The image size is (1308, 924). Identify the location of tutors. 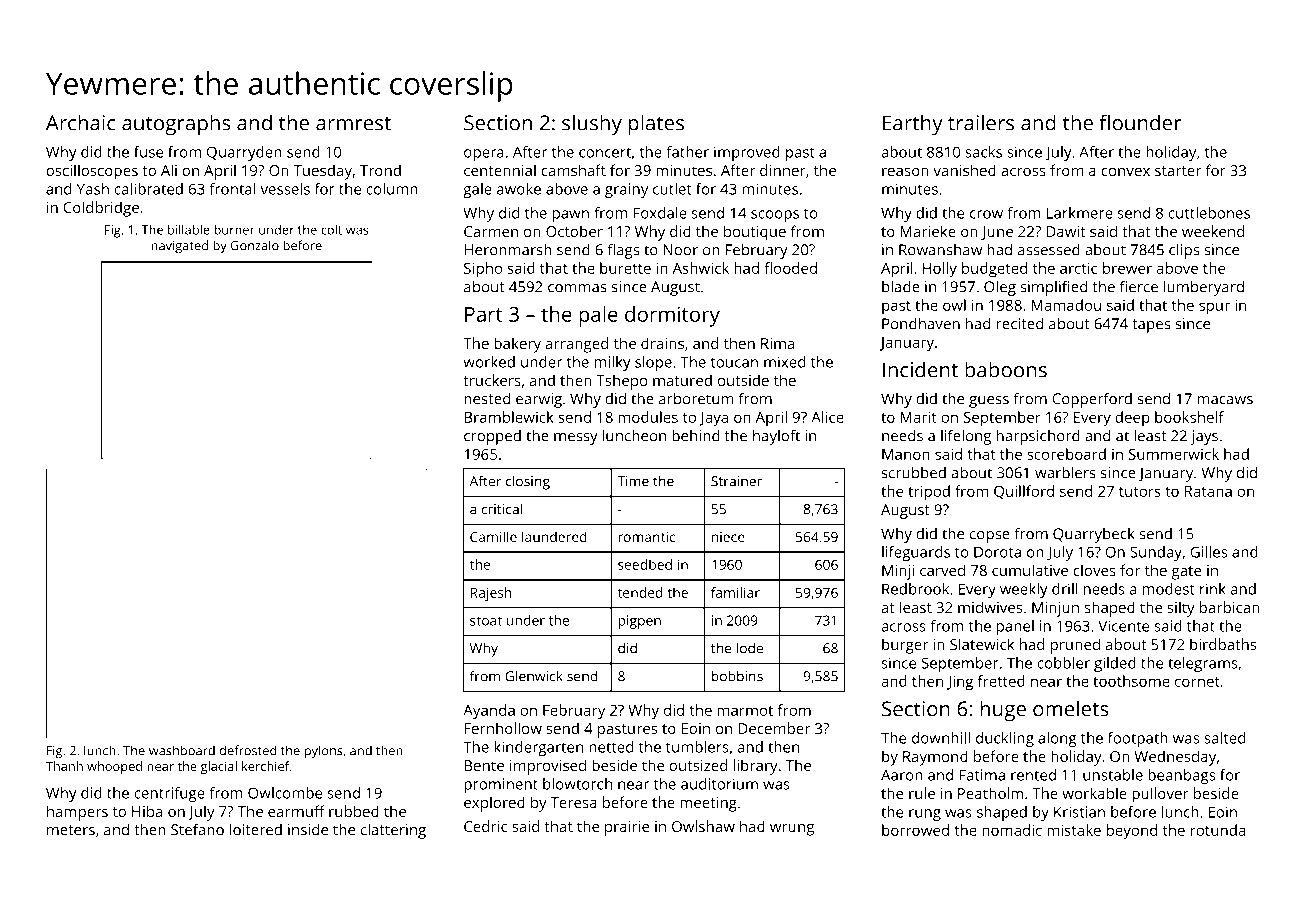
(1140, 492).
